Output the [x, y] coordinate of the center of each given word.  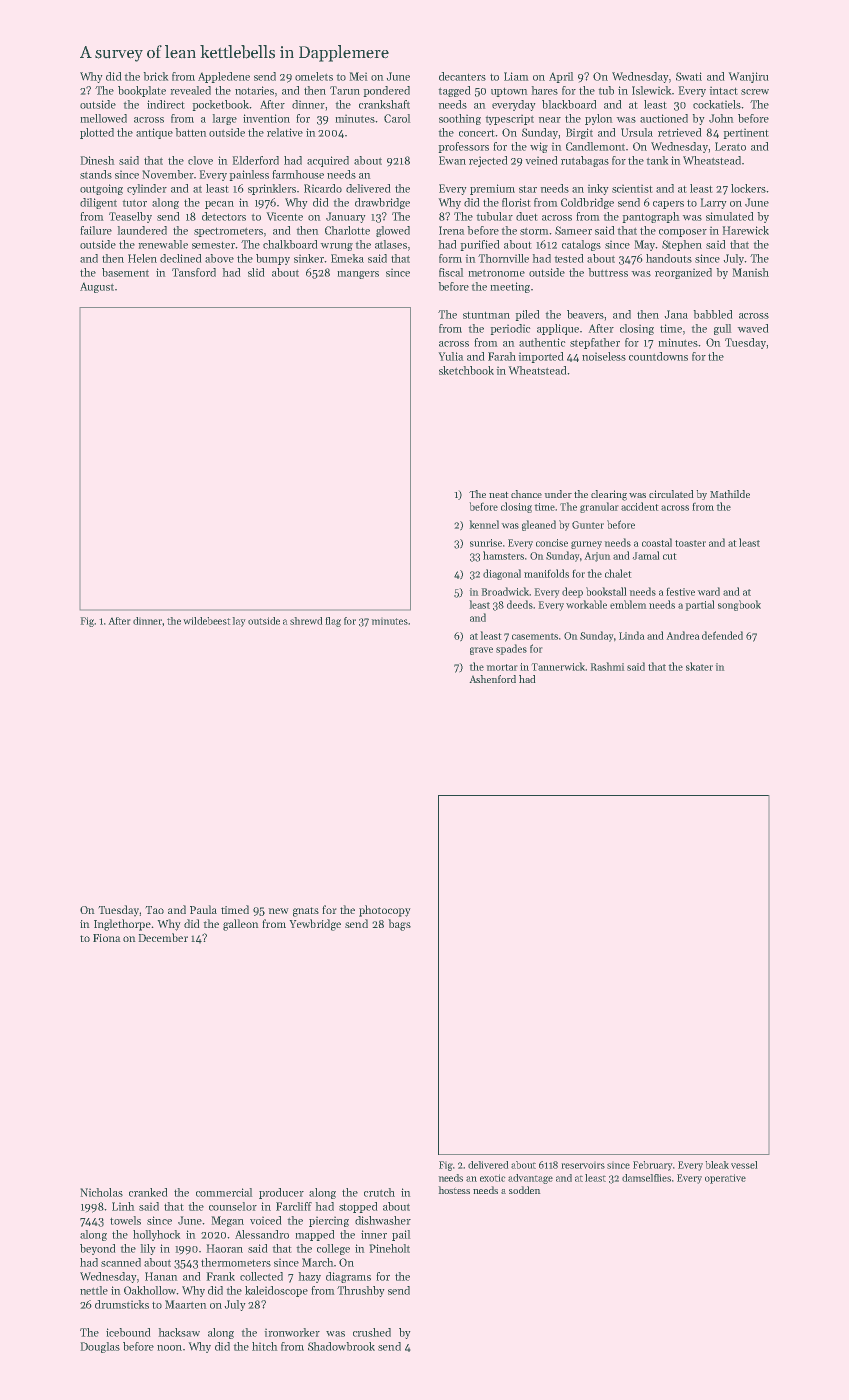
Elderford [255, 160]
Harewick [745, 230]
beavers [585, 314]
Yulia [451, 356]
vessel [744, 1165]
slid [256, 272]
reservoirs [583, 1165]
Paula [203, 909]
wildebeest [207, 621]
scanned [121, 1262]
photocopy [385, 911]
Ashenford [492, 679]
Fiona [107, 938]
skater [699, 666]
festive [680, 591]
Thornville [503, 258]
